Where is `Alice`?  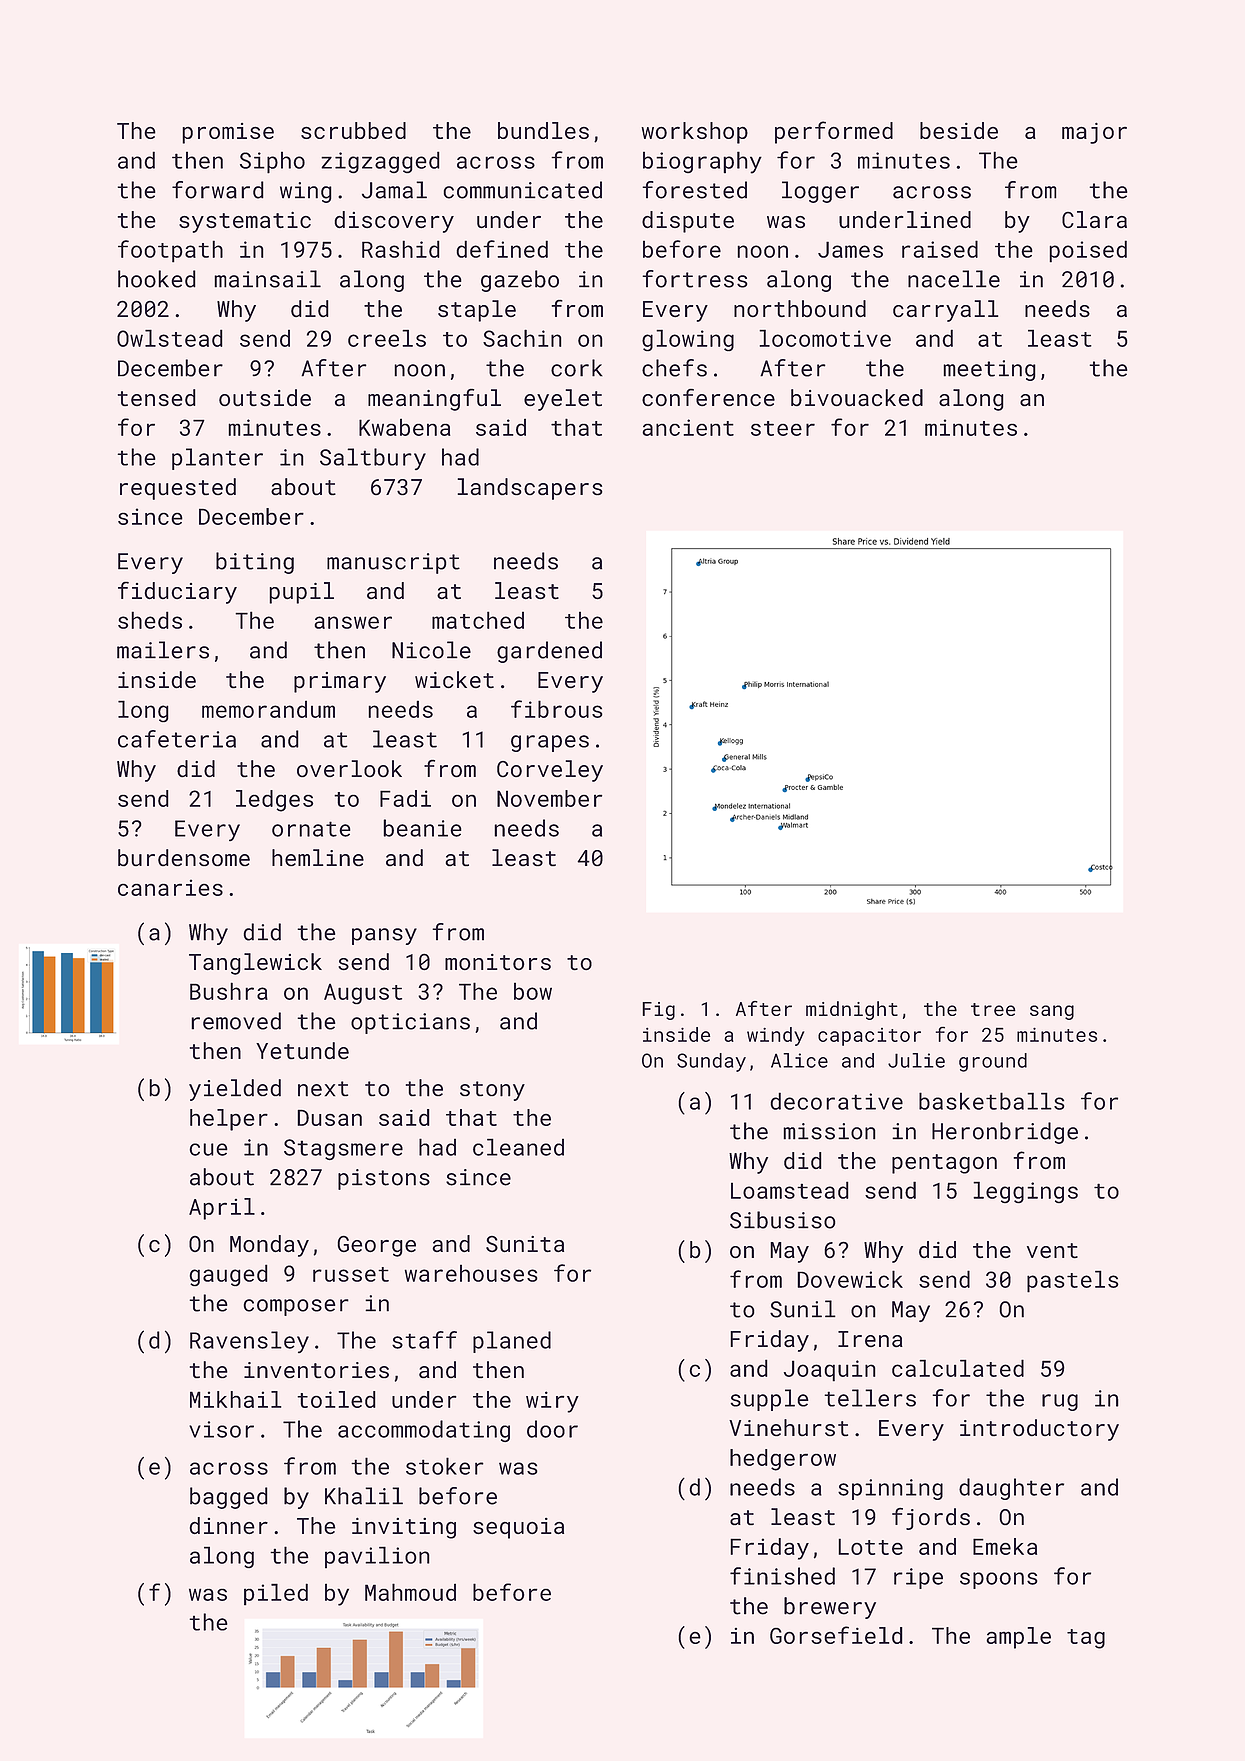 Alice is located at coordinates (799, 1060).
